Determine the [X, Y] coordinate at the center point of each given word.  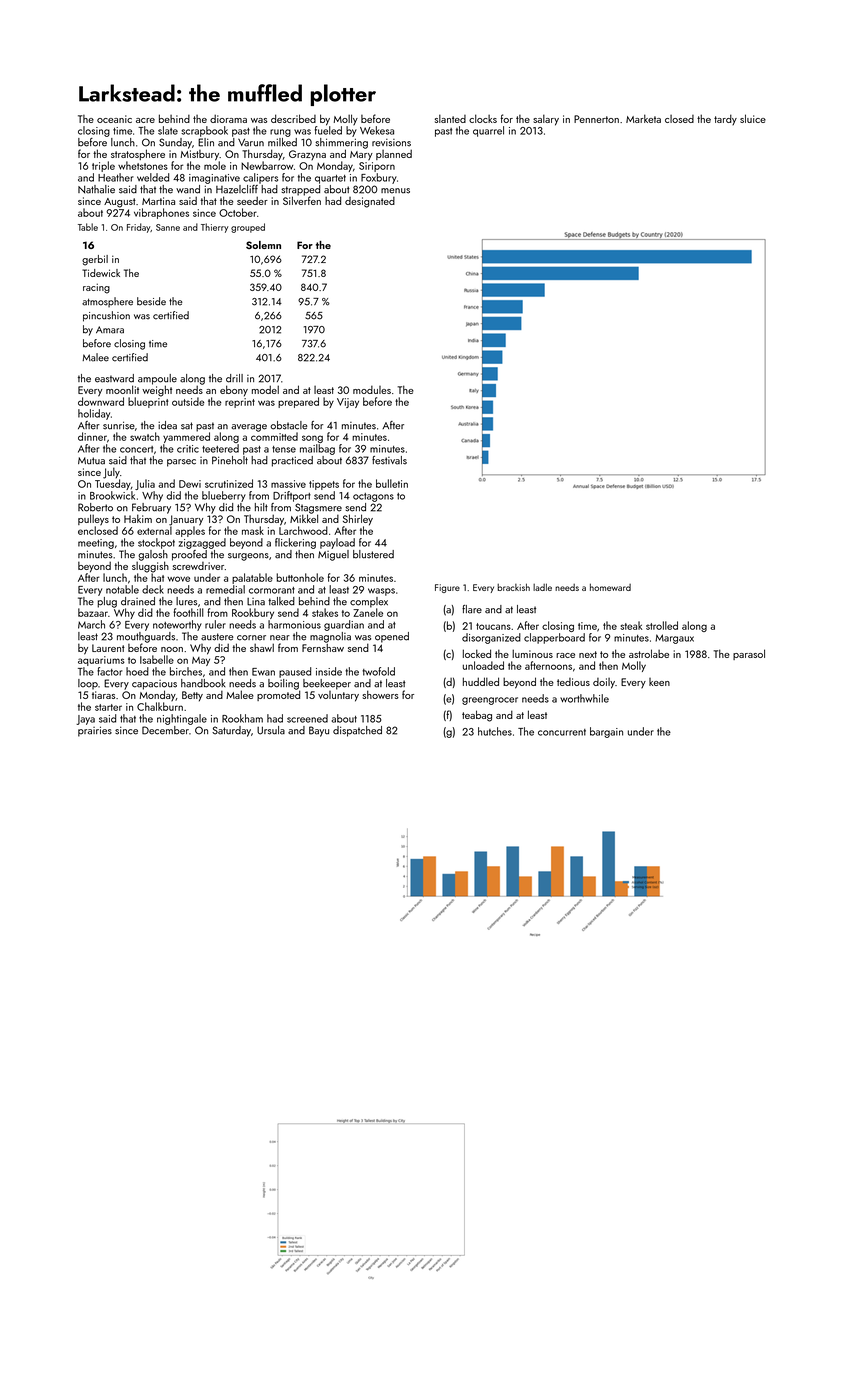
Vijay [348, 403]
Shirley [358, 520]
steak [631, 625]
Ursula [271, 730]
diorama [228, 118]
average [249, 428]
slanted [450, 118]
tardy [725, 119]
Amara [110, 330]
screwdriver [198, 566]
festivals [389, 460]
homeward [610, 587]
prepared [298, 402]
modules [372, 390]
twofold [378, 671]
